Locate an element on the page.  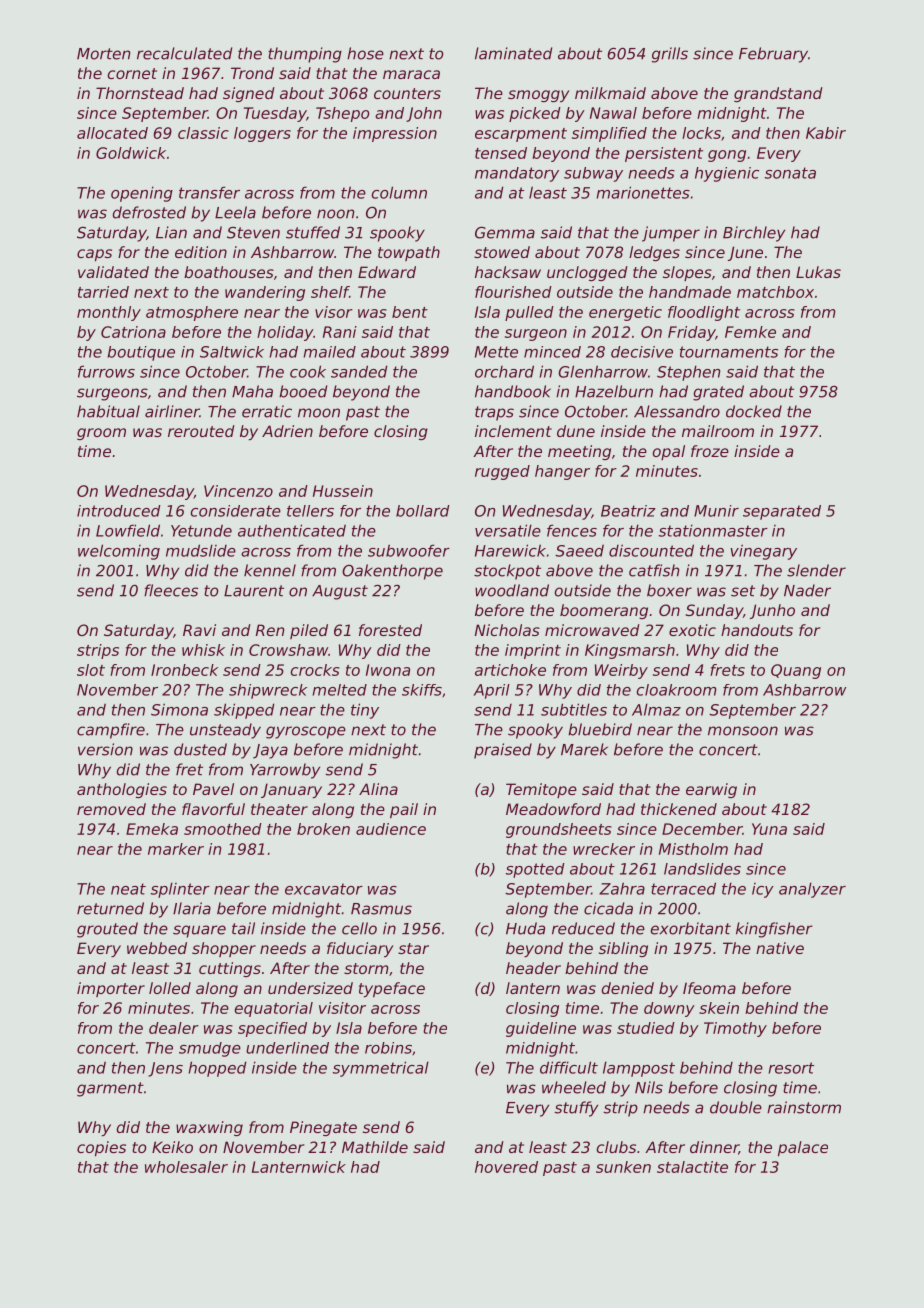
spotted is located at coordinates (535, 870).
